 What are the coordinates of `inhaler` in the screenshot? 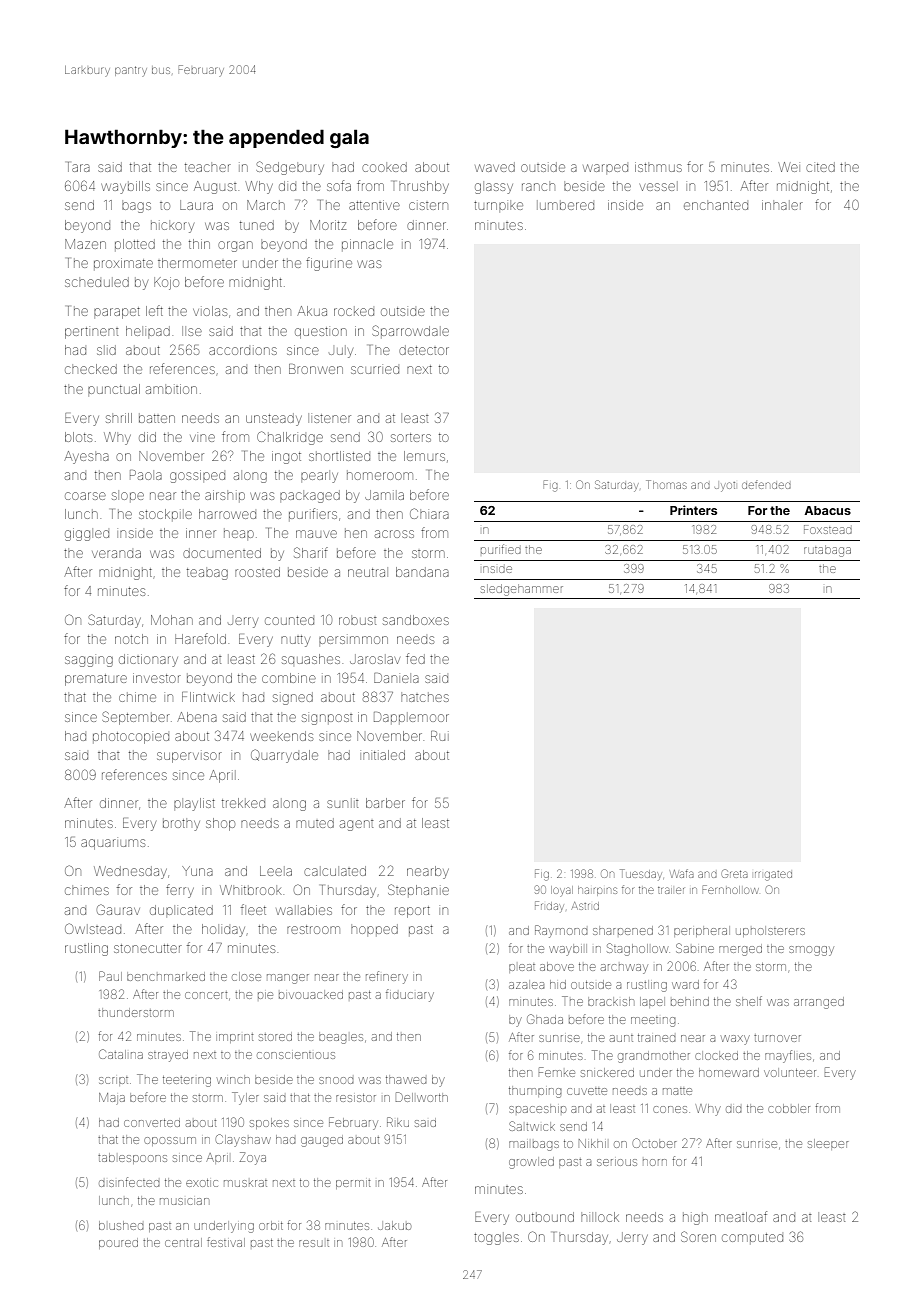 It's located at (782, 205).
